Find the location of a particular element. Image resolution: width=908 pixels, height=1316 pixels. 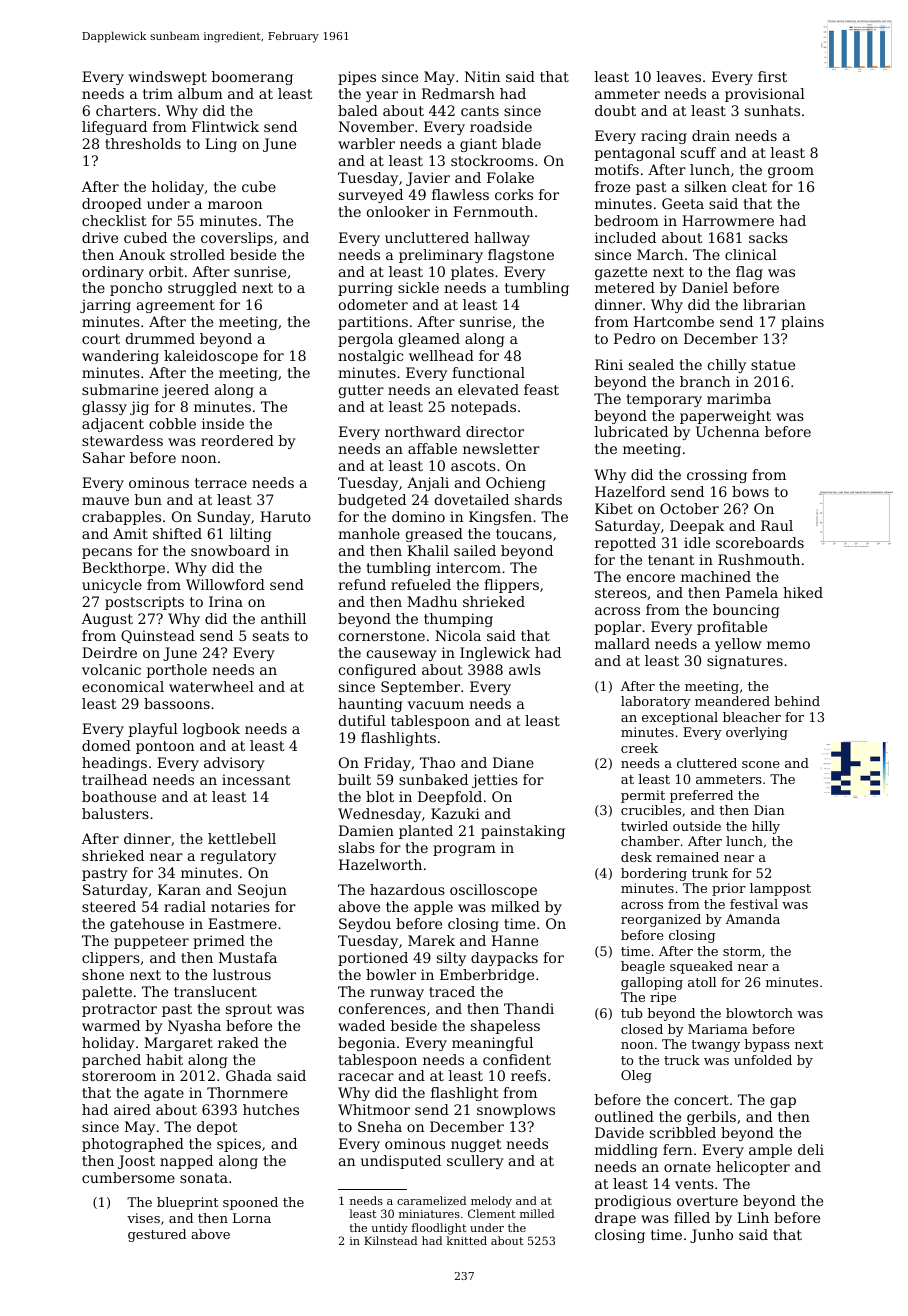

vacuum is located at coordinates (436, 705).
